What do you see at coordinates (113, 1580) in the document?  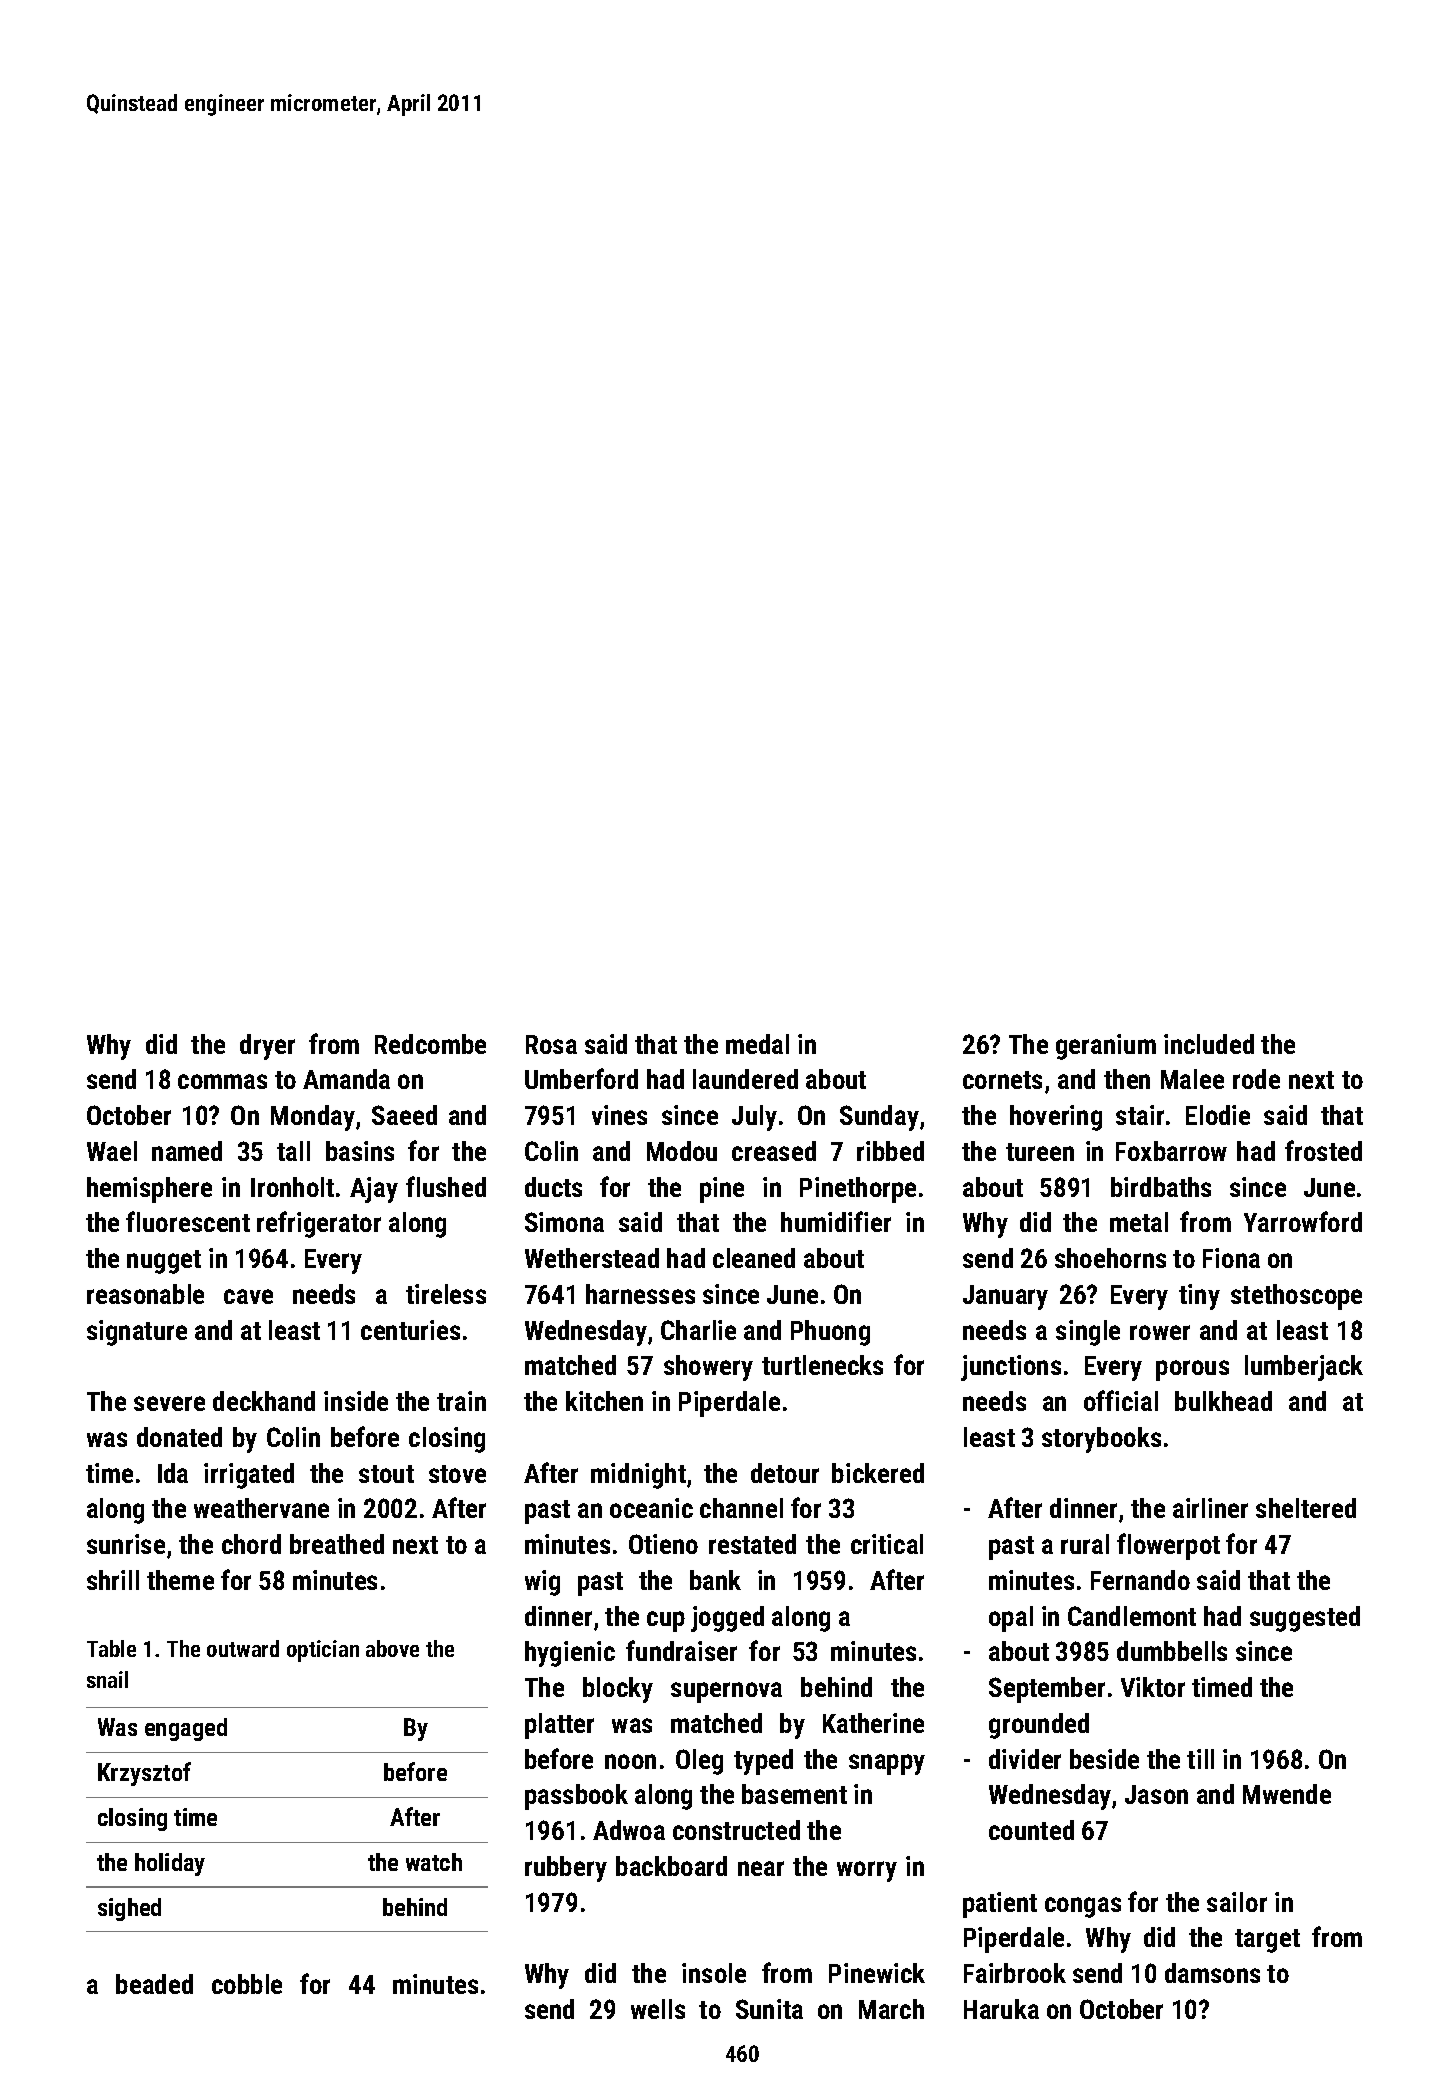 I see `shrill` at bounding box center [113, 1580].
